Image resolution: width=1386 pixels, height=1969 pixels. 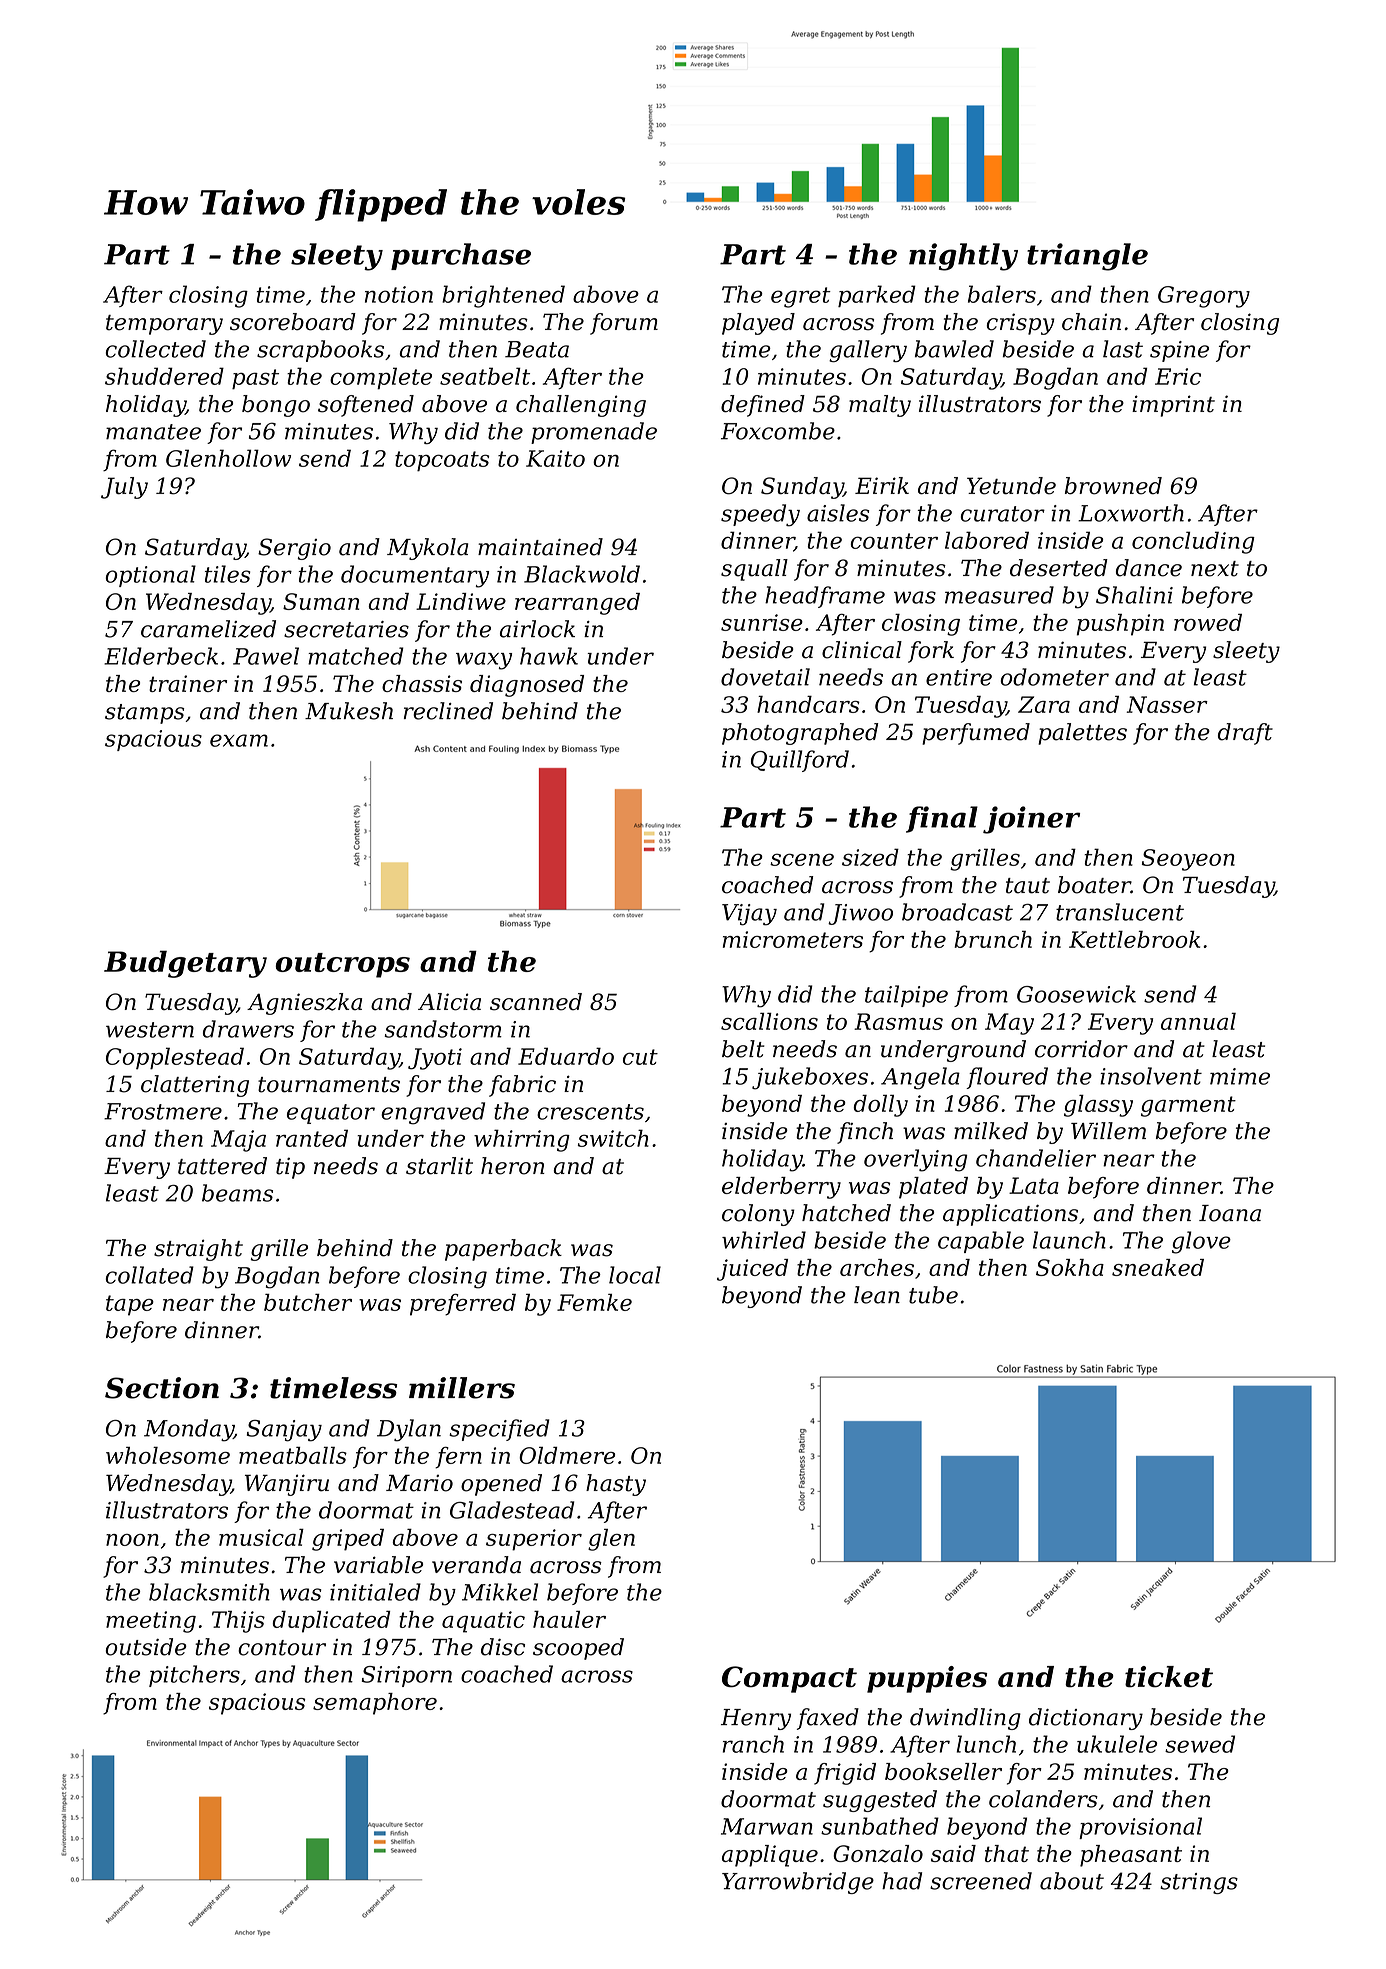 What do you see at coordinates (613, 1138) in the screenshot?
I see `switch` at bounding box center [613, 1138].
